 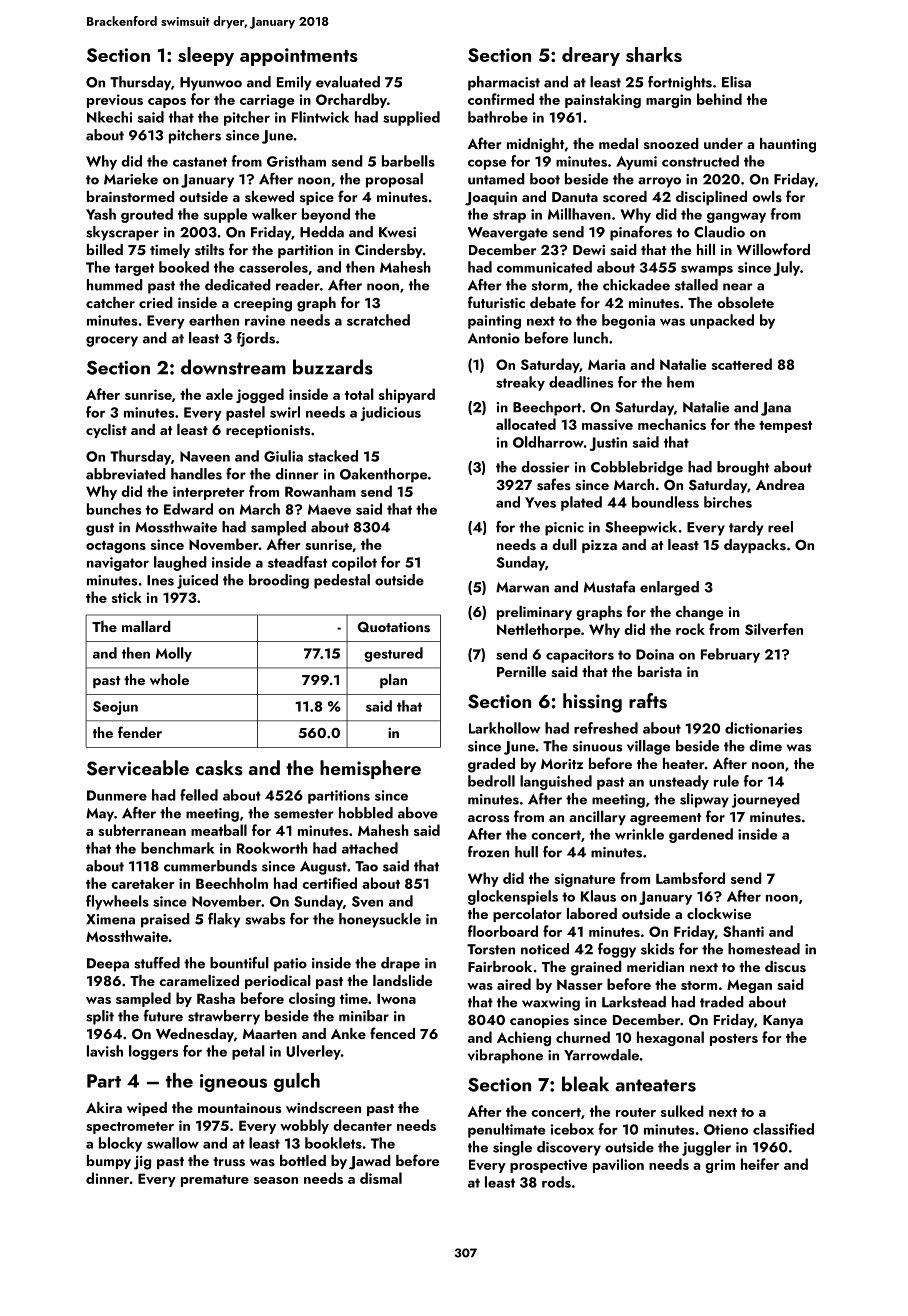 What do you see at coordinates (112, 341) in the document?
I see `grocery` at bounding box center [112, 341].
